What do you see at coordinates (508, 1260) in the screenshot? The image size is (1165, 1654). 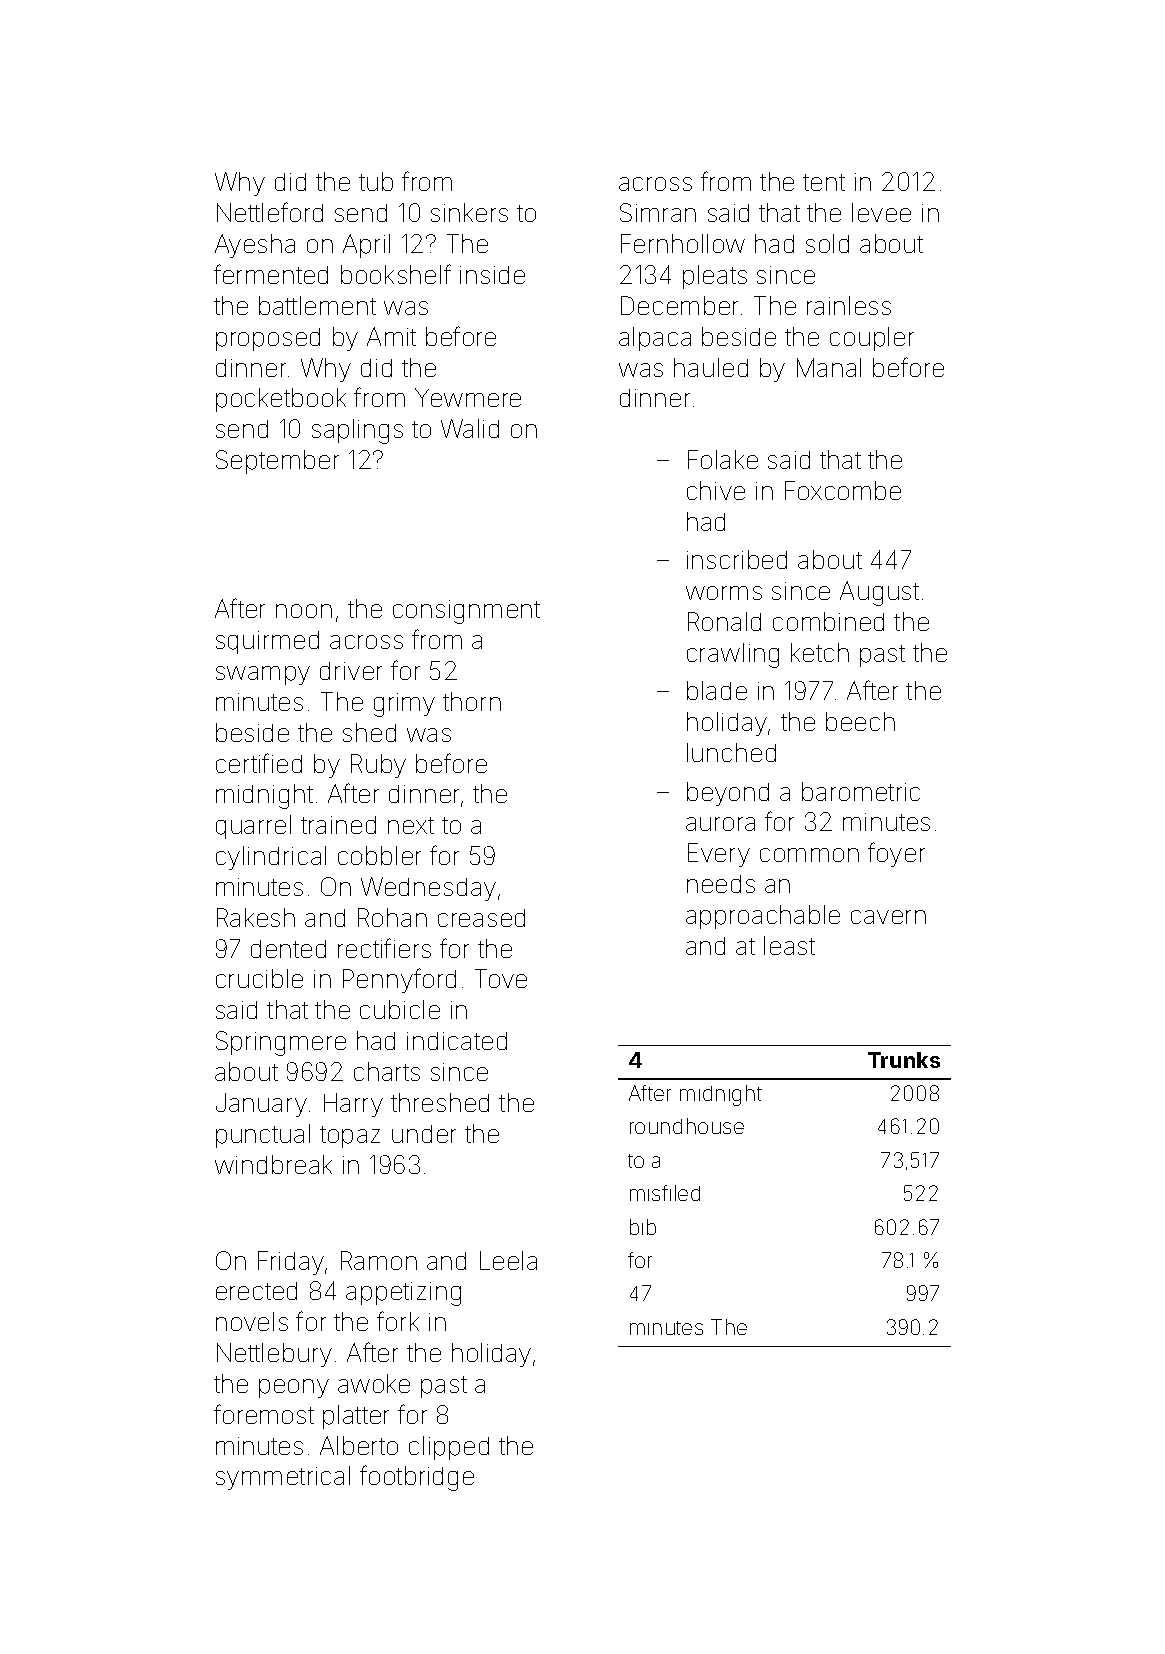 I see `Leela` at bounding box center [508, 1260].
